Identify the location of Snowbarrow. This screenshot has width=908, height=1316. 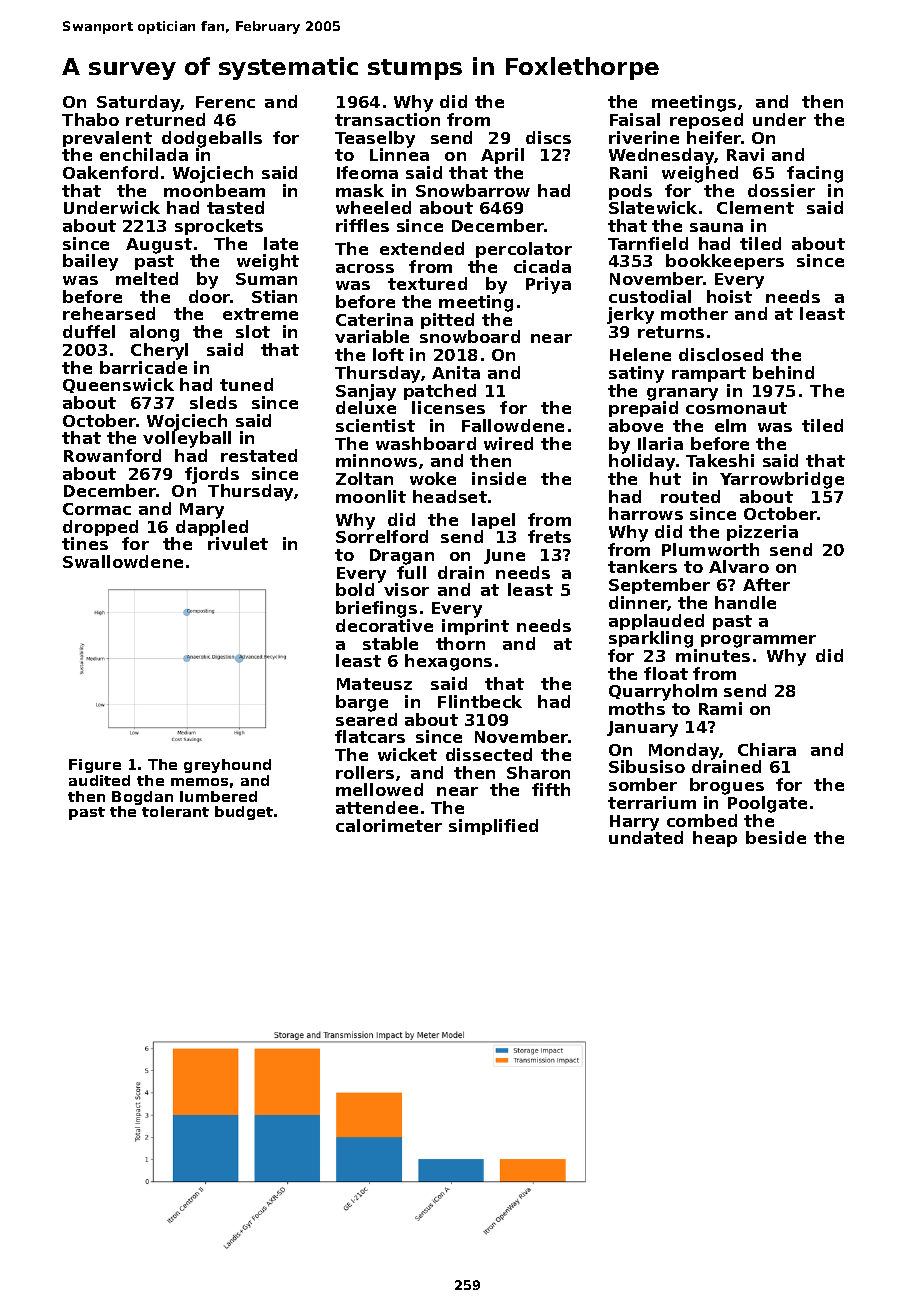
(473, 190).
